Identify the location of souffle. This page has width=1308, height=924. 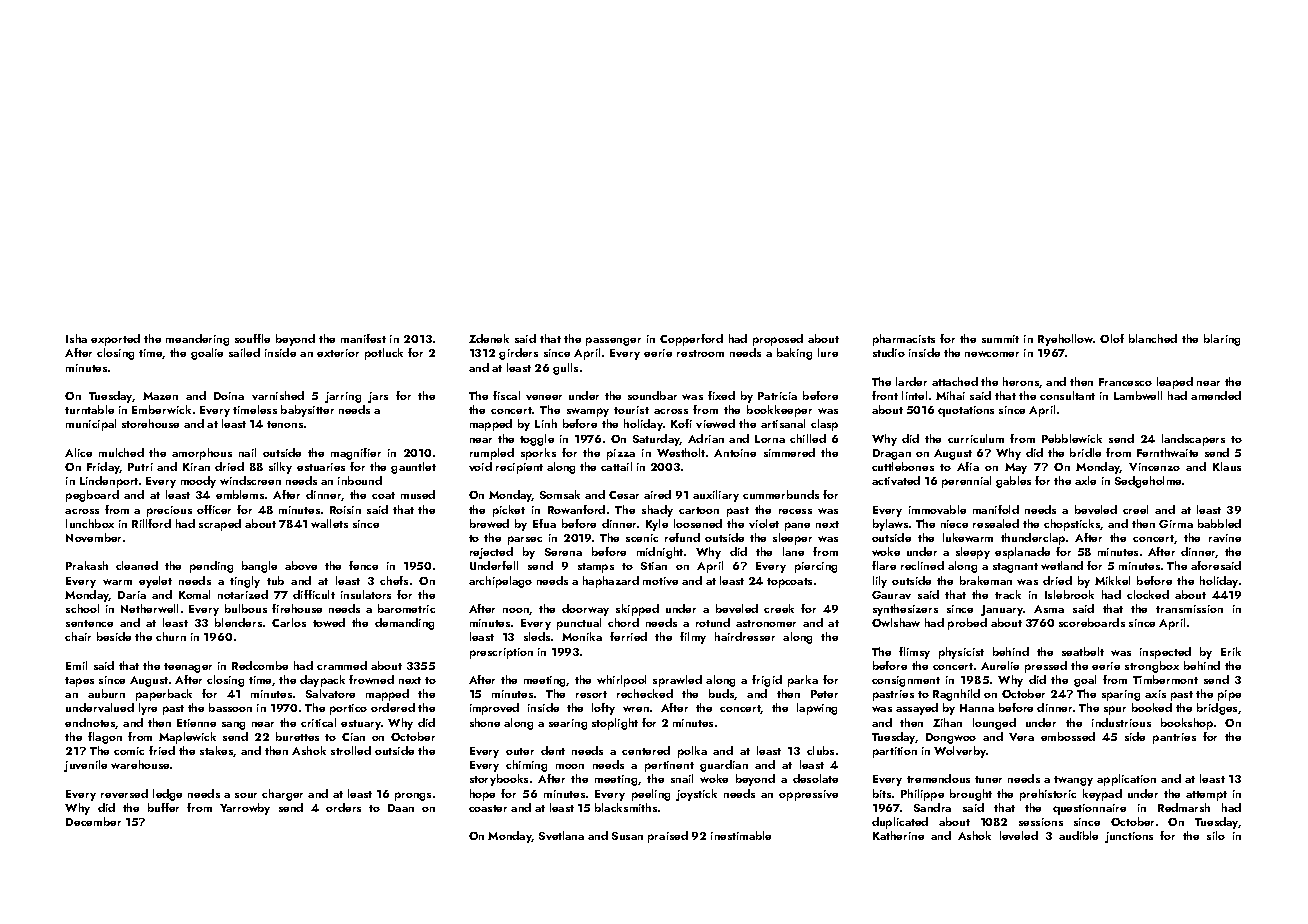
(252, 338).
